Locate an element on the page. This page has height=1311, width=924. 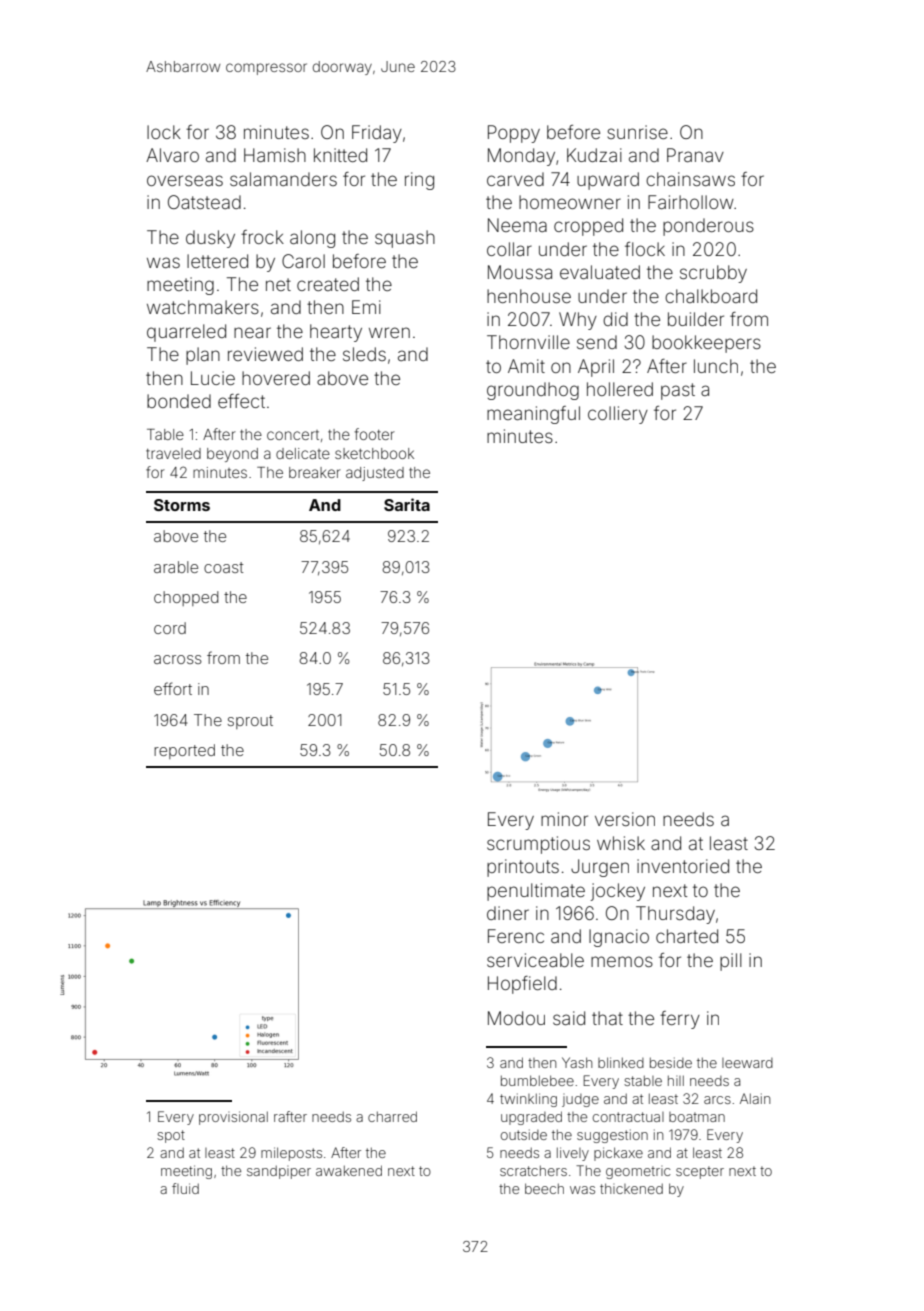
beech is located at coordinates (544, 1188).
